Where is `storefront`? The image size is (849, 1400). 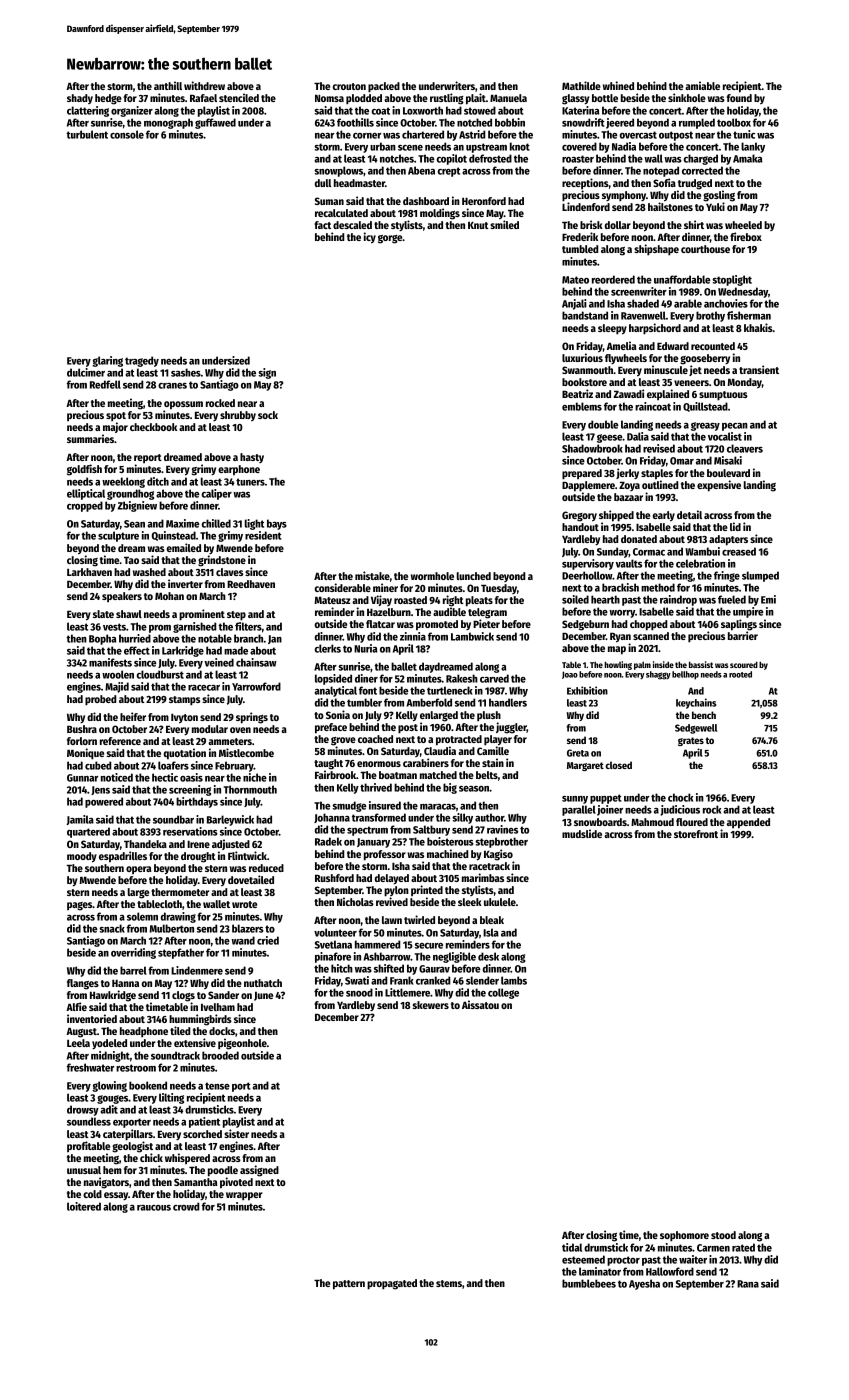 storefront is located at coordinates (696, 834).
